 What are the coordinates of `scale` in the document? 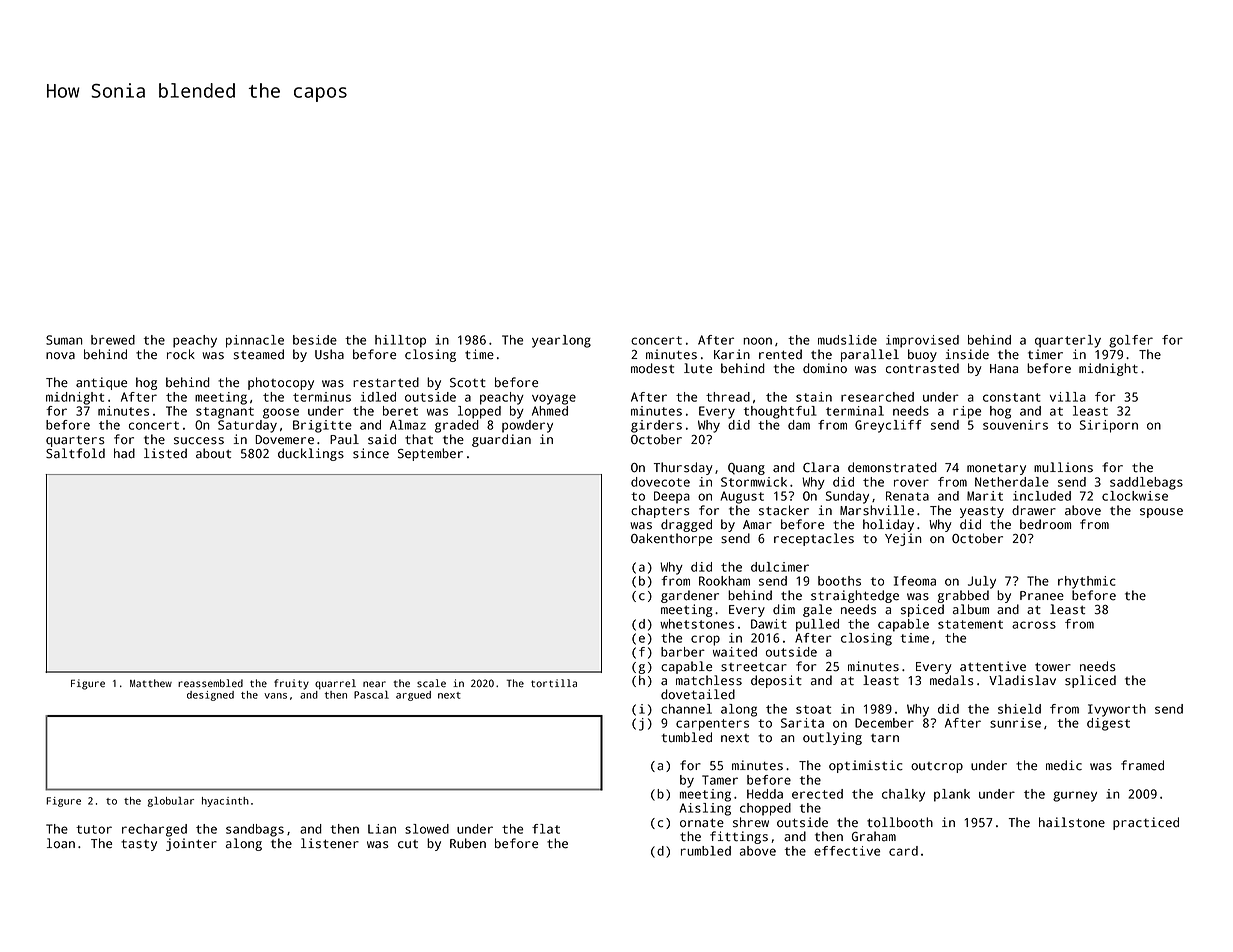 It's located at (431, 683).
